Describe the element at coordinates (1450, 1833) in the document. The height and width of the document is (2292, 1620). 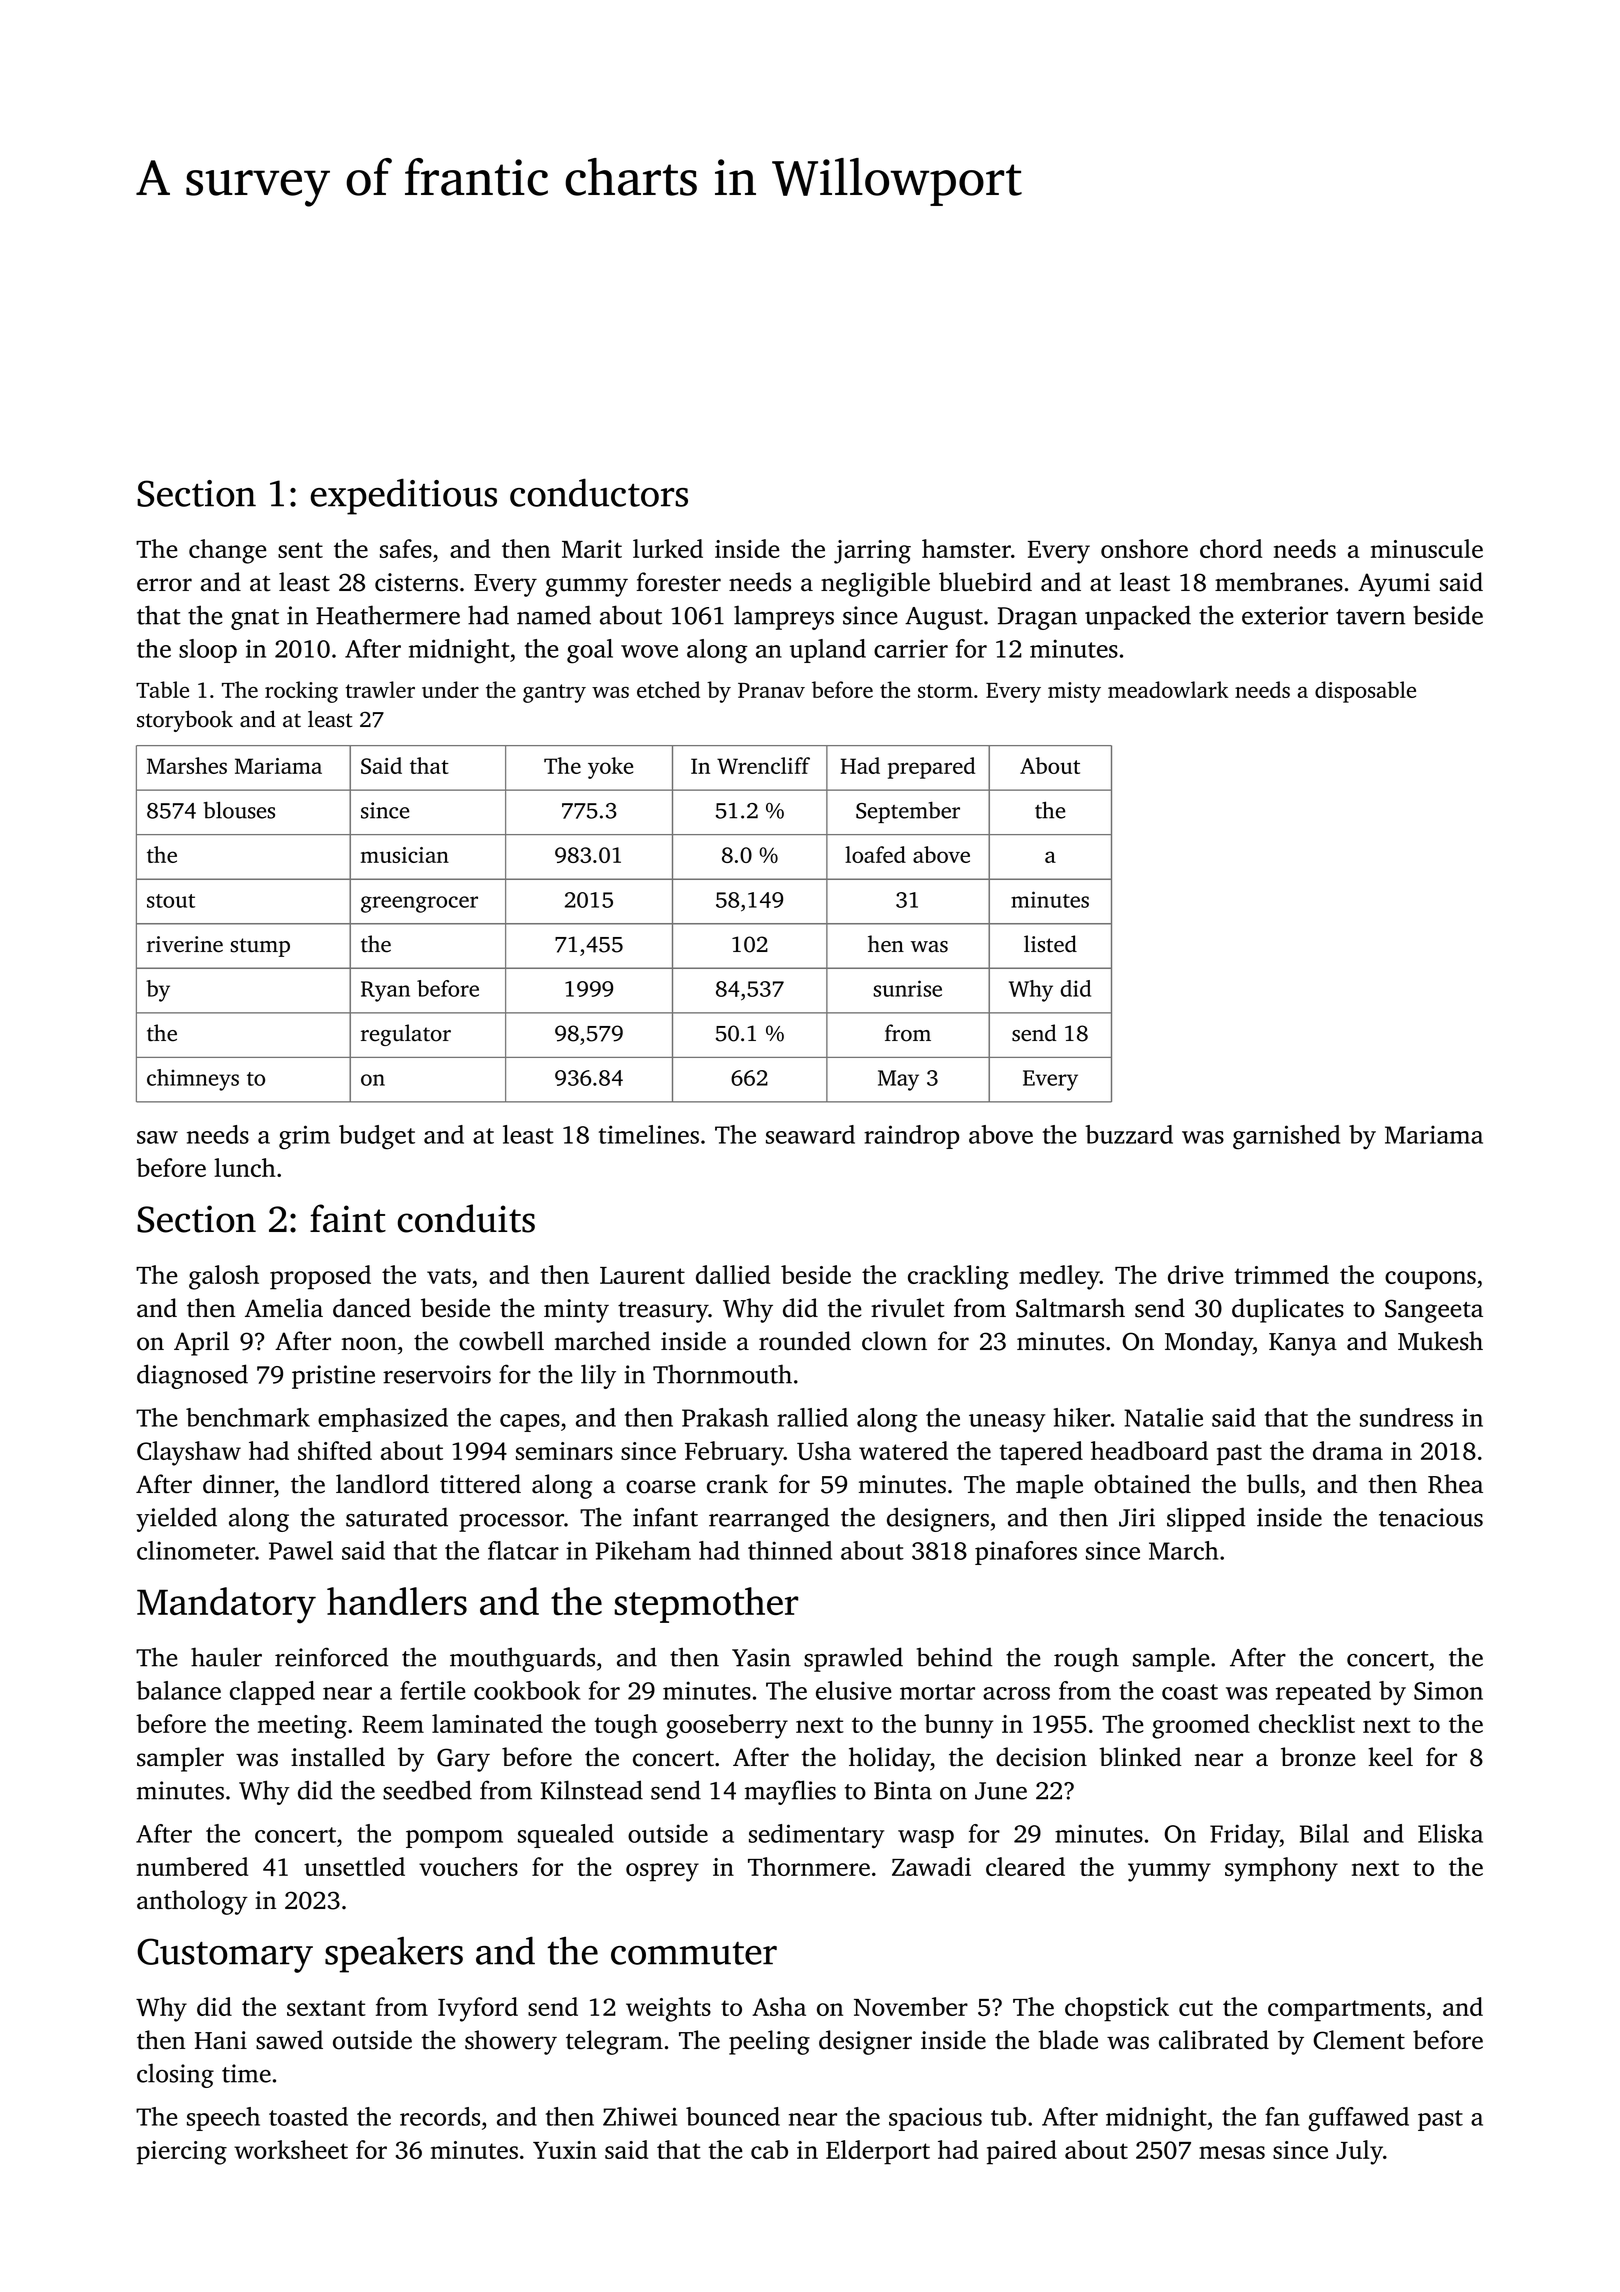
I see `Eliska` at that location.
